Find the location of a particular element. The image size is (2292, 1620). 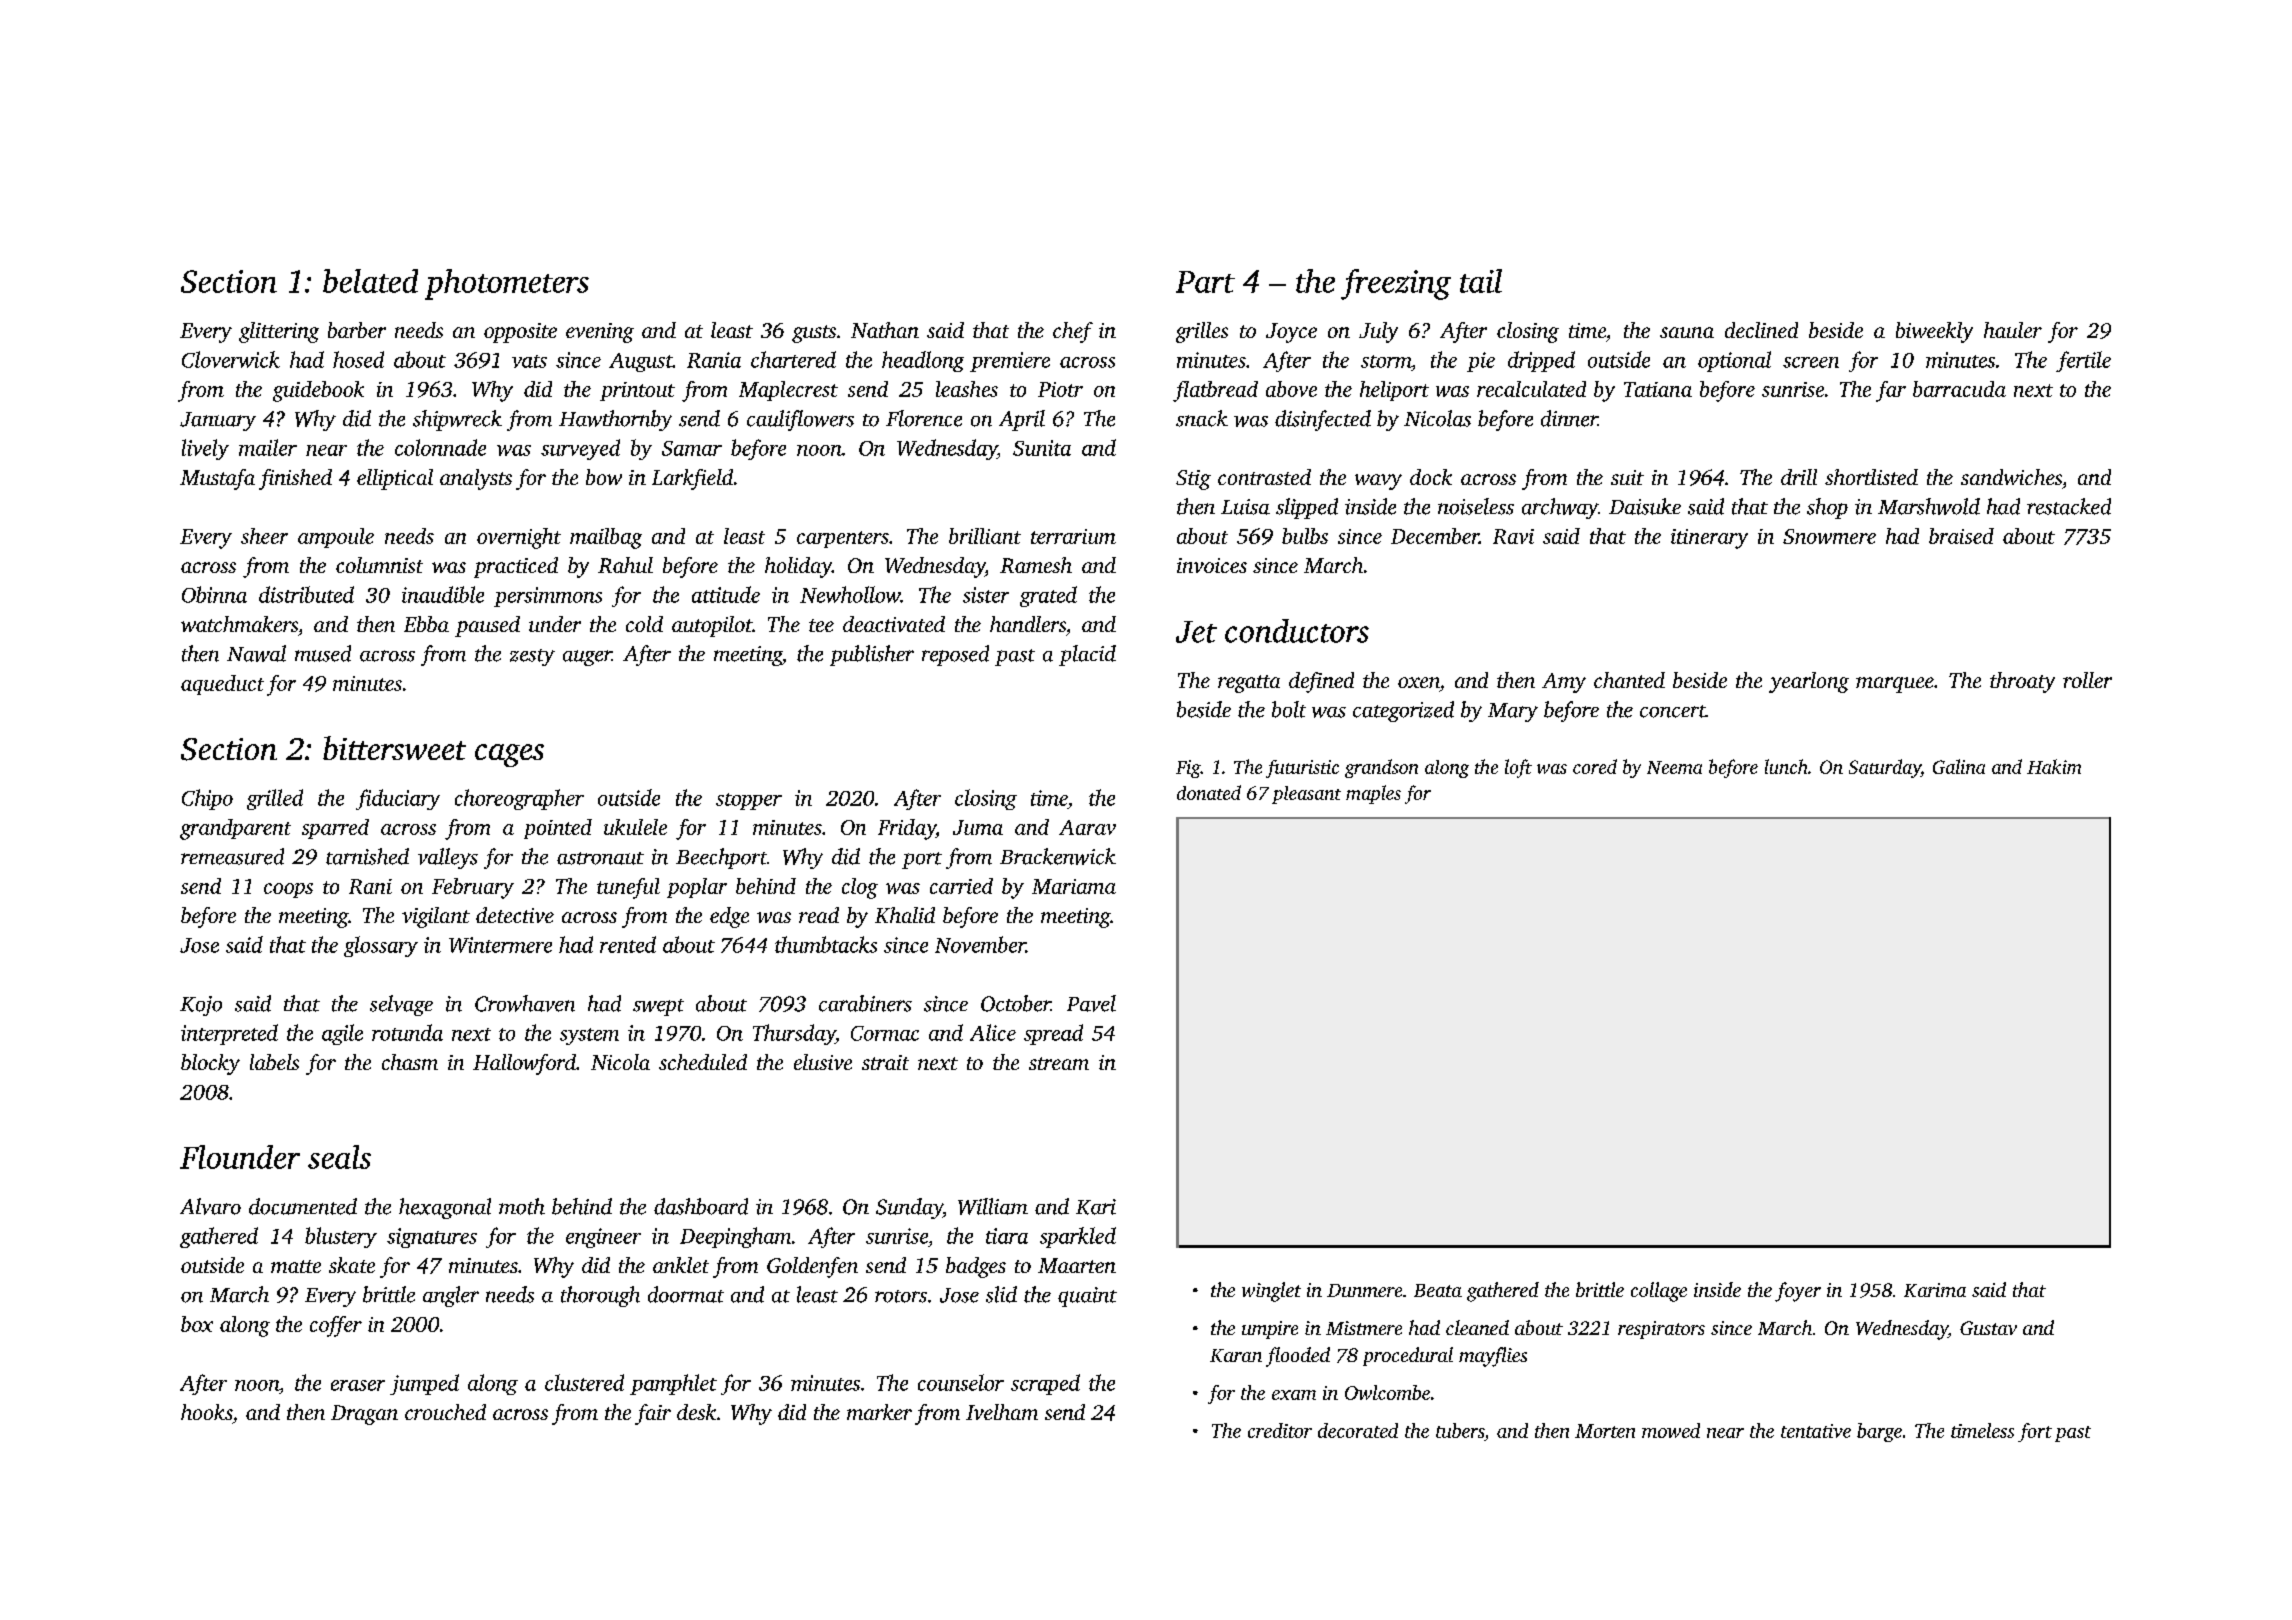

belated is located at coordinates (370, 281).
